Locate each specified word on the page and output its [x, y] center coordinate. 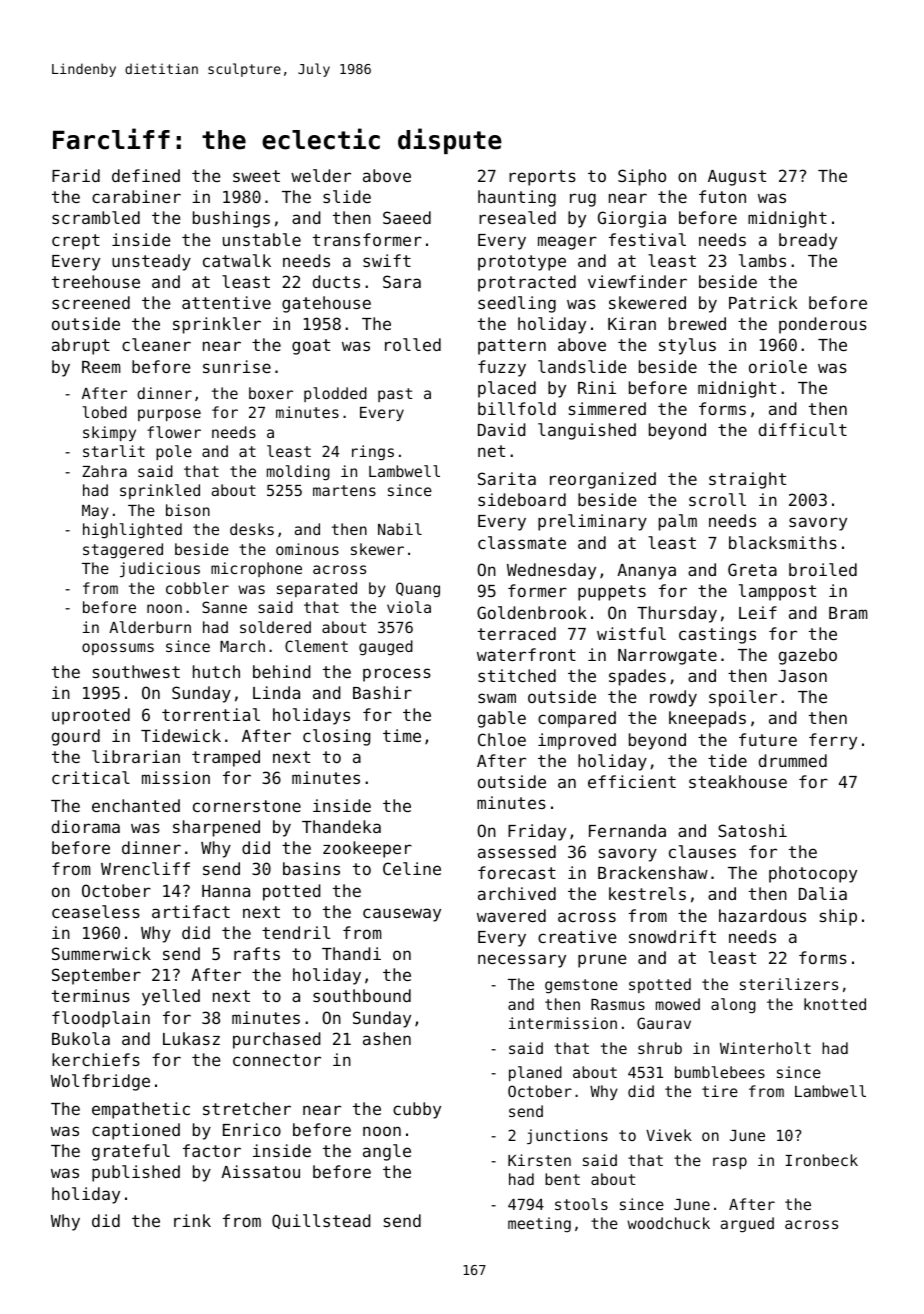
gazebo [808, 656]
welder [321, 175]
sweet [256, 176]
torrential [211, 714]
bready [808, 241]
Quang [418, 590]
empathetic [141, 1110]
